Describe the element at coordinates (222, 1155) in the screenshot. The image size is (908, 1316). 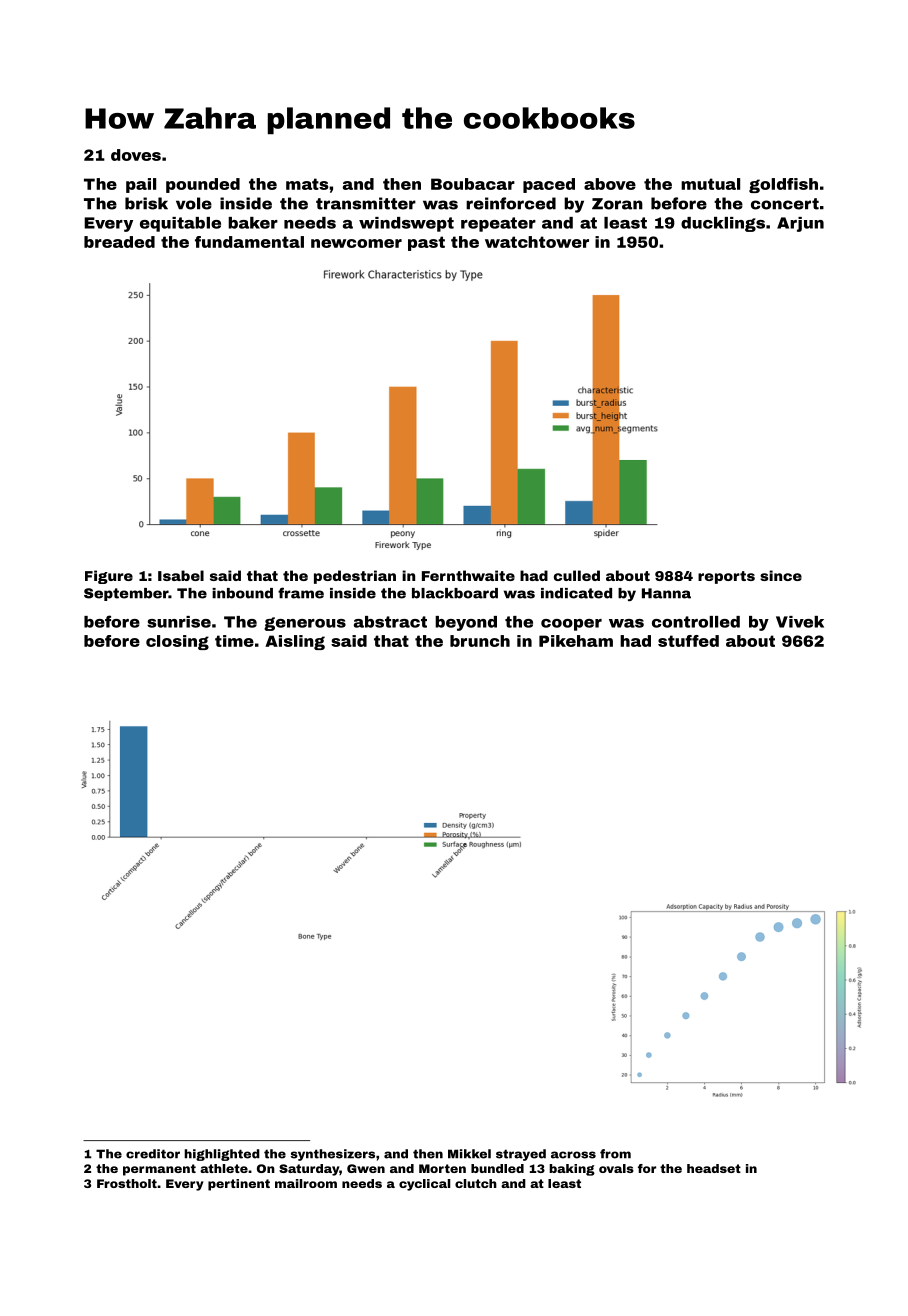
I see `highlighted` at that location.
